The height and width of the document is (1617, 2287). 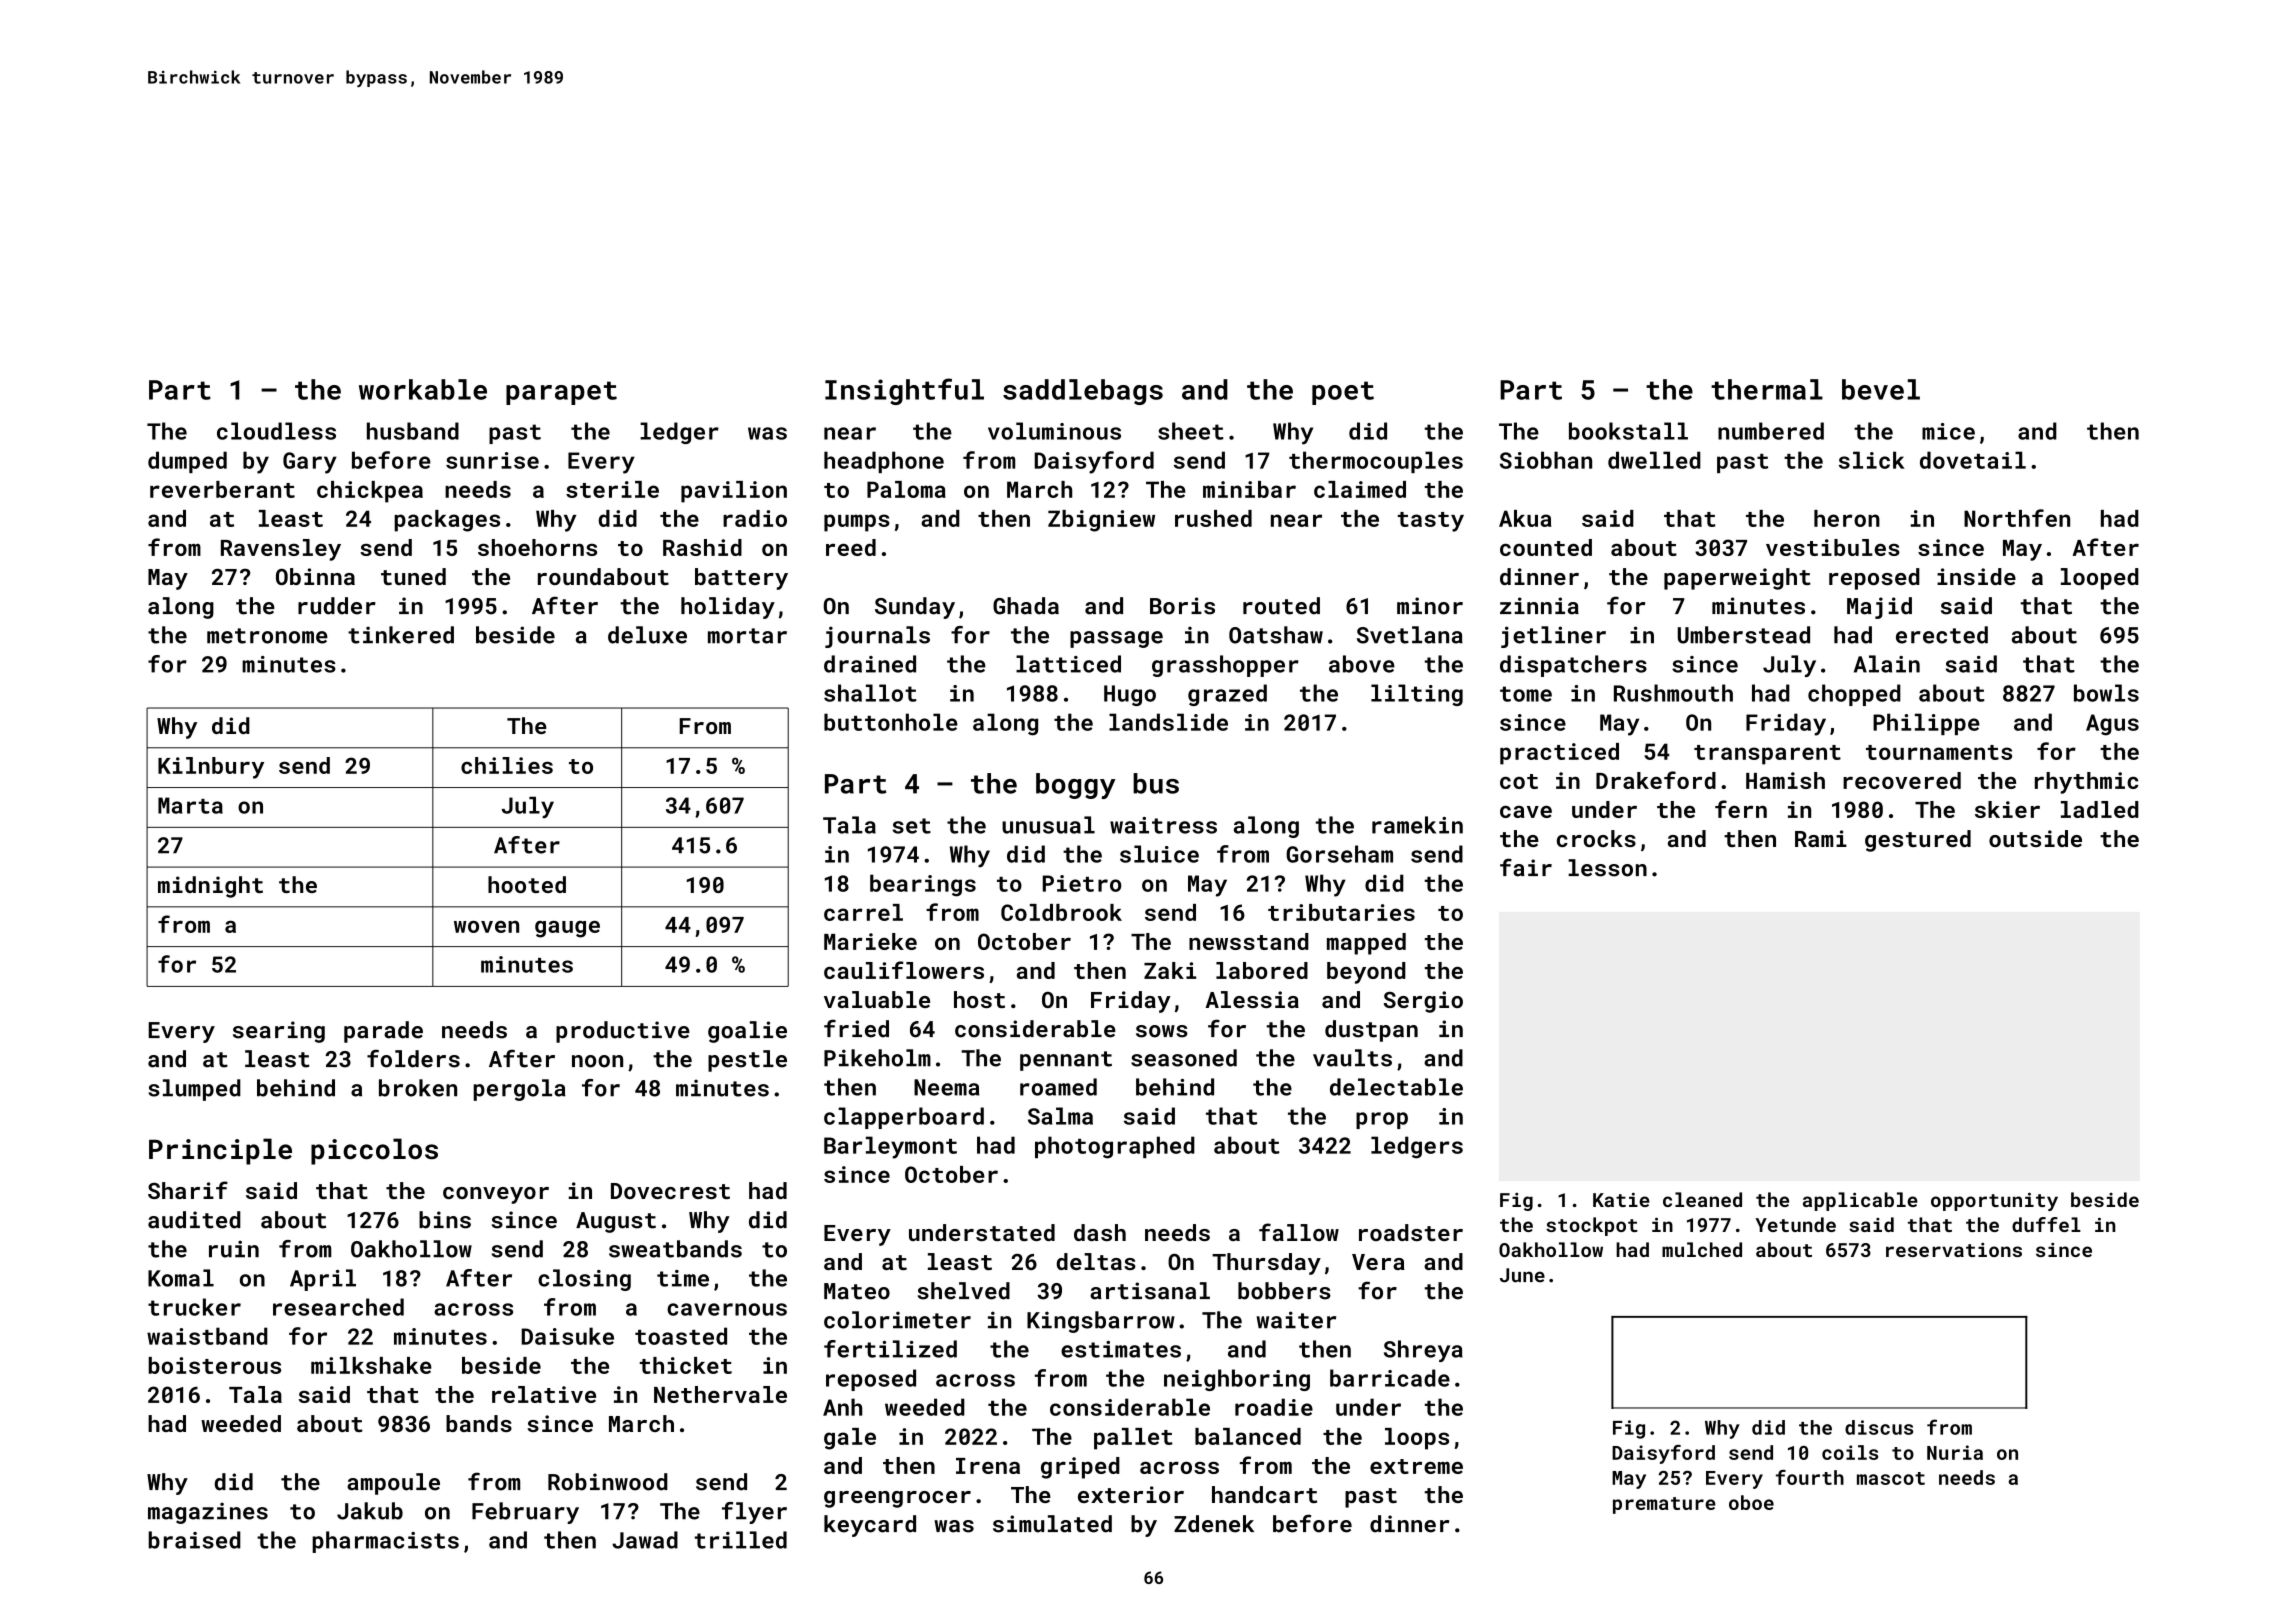 What do you see at coordinates (1821, 838) in the document?
I see `Rami` at bounding box center [1821, 838].
